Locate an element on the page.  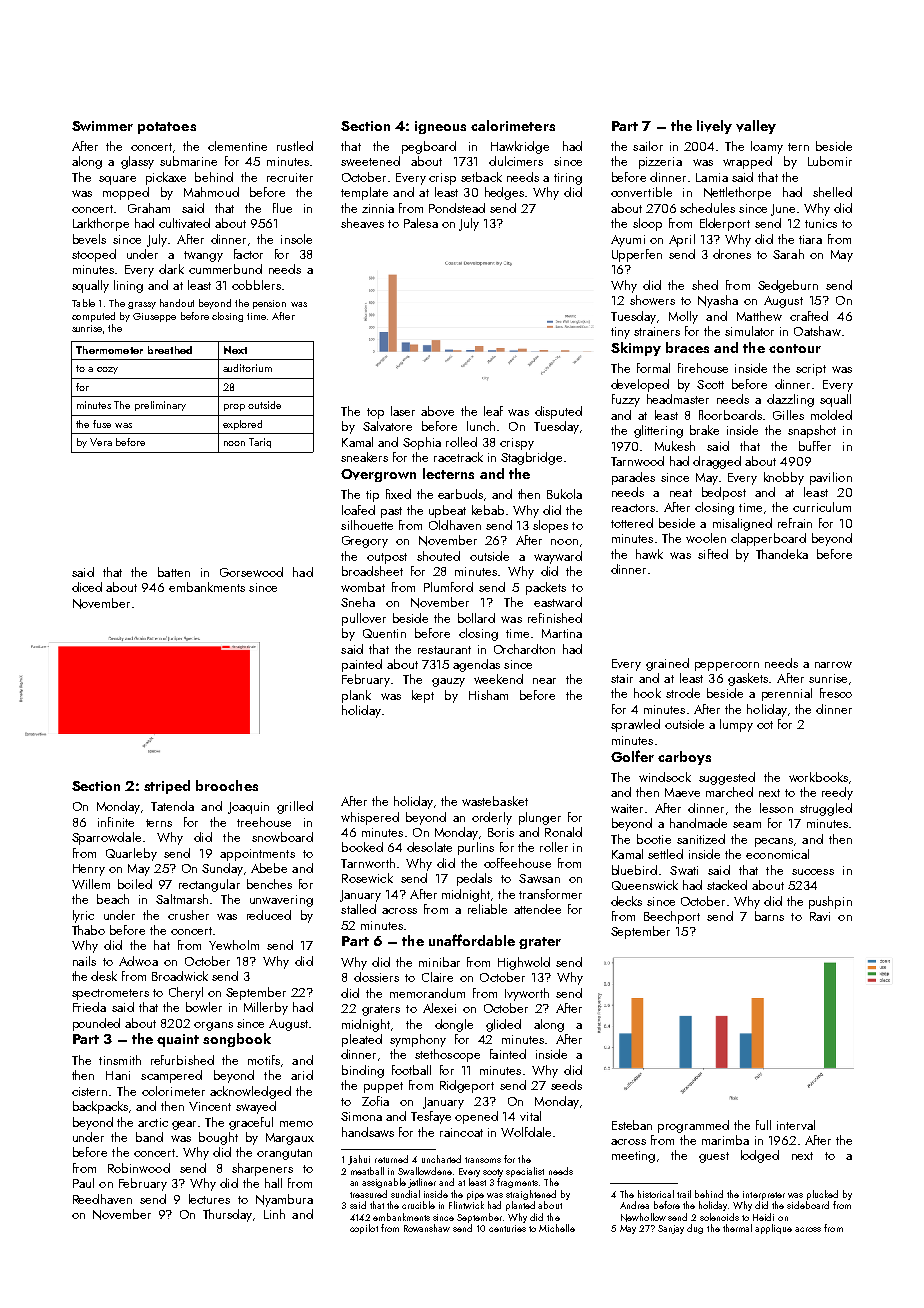
agendas is located at coordinates (476, 665).
